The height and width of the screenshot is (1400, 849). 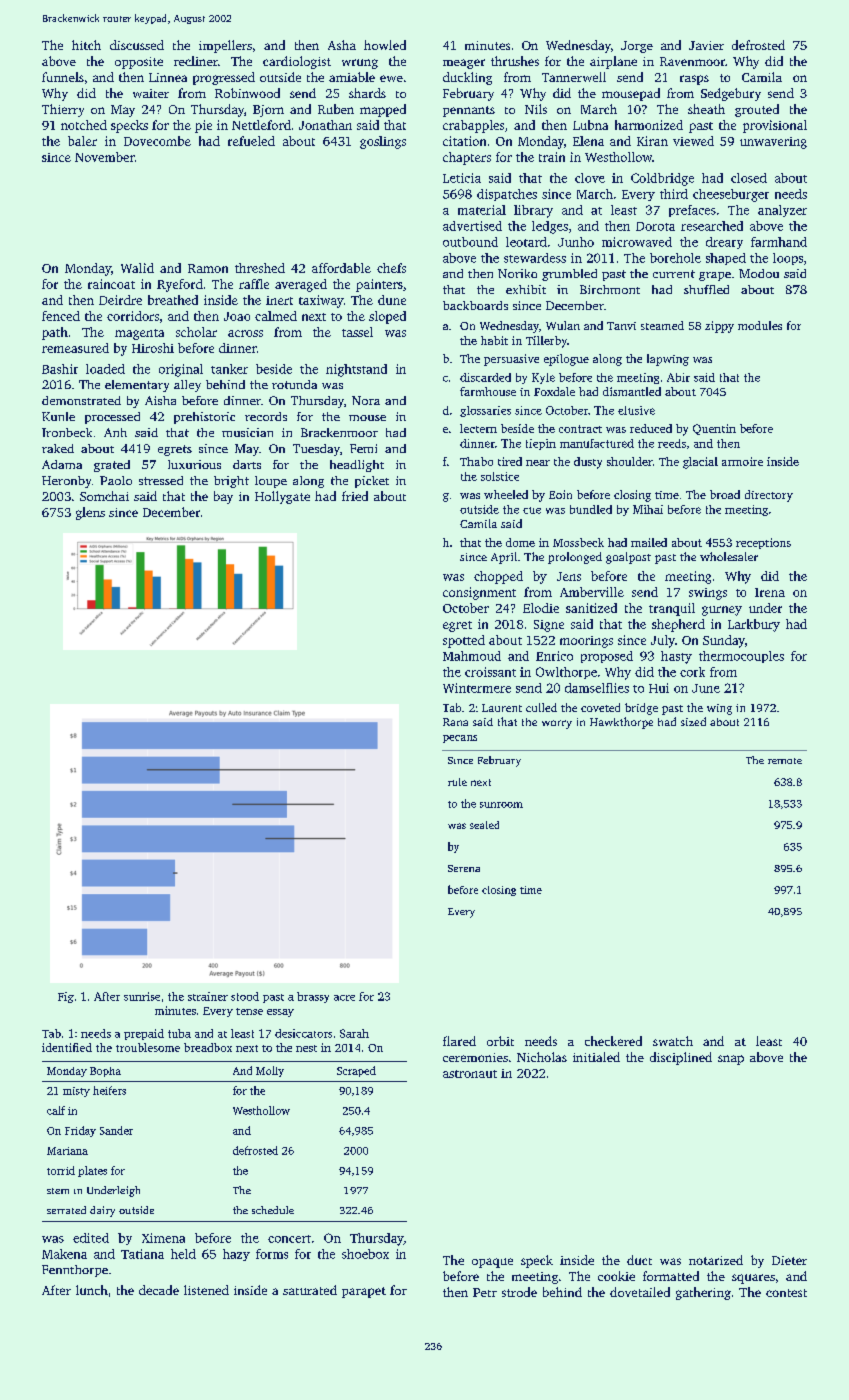 I want to click on Javier, so click(x=706, y=45).
